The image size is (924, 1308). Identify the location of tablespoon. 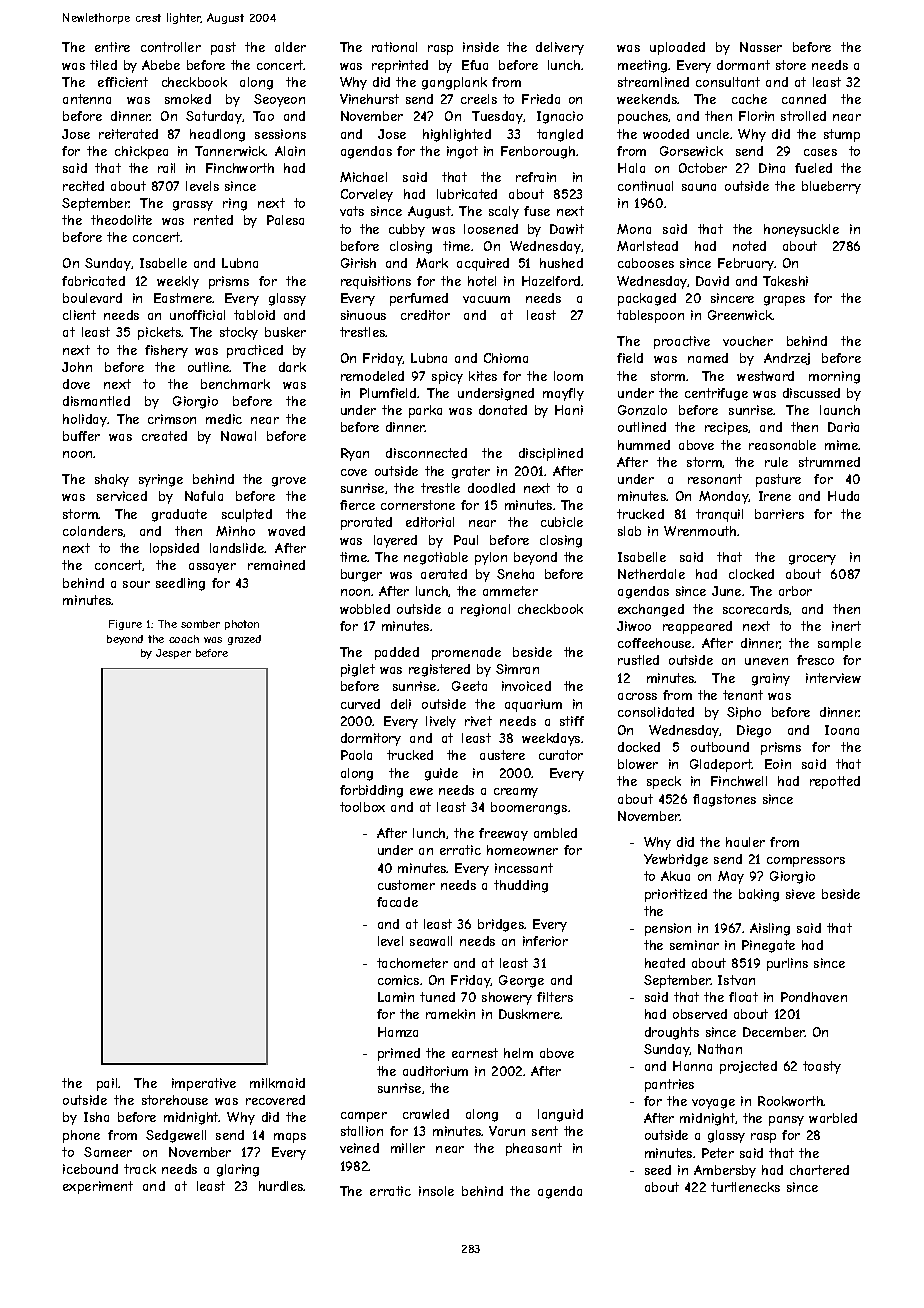
(650, 316).
